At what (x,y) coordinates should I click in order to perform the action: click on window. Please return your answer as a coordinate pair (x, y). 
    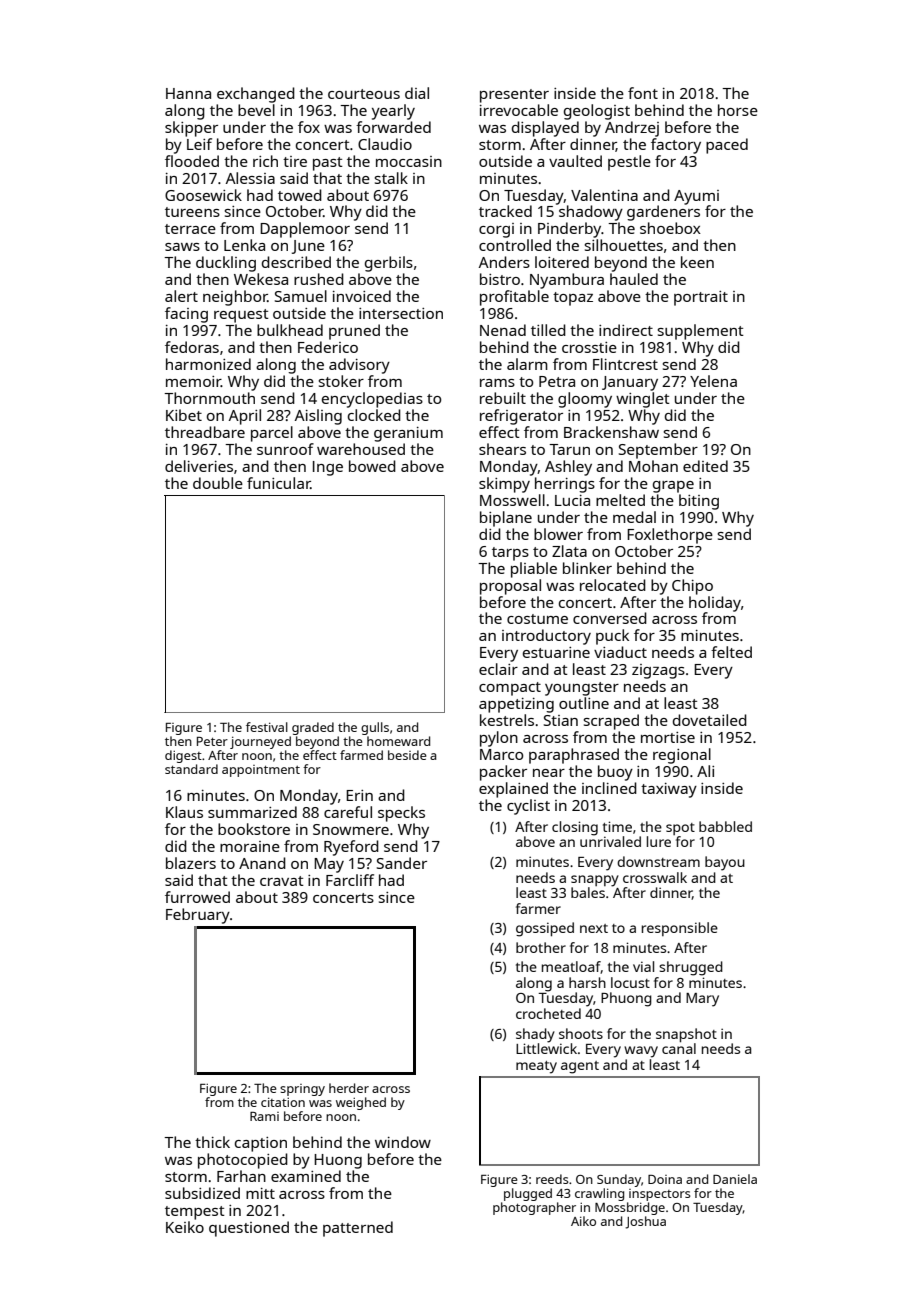
    Looking at the image, I should click on (403, 1142).
